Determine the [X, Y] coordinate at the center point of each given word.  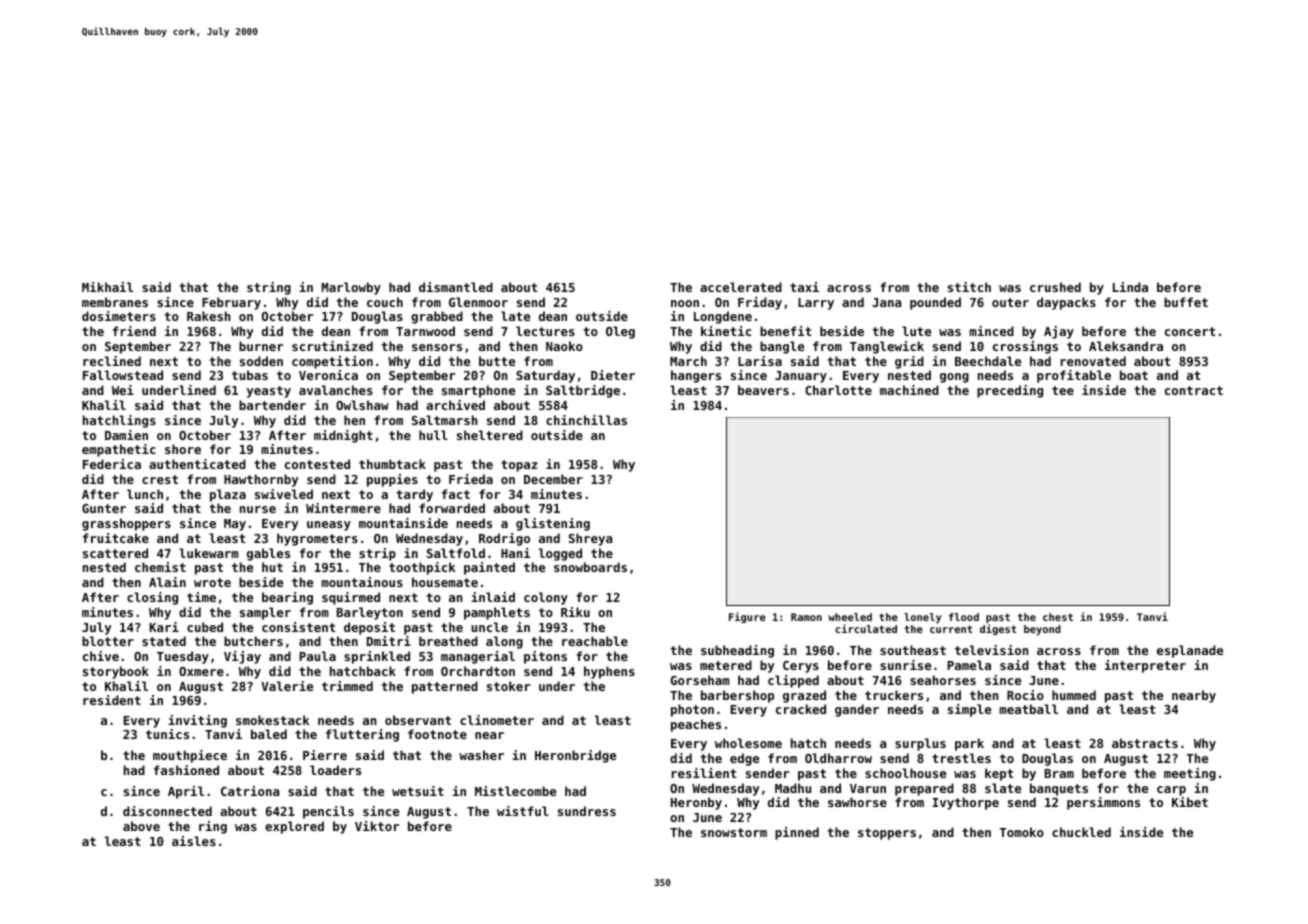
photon [692, 710]
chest [1058, 617]
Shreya [590, 539]
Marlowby [351, 288]
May [235, 525]
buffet [1186, 302]
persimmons [1103, 803]
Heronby [696, 803]
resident [112, 700]
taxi [804, 287]
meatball [1028, 709]
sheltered [490, 435]
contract [1194, 390]
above [141, 826]
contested [317, 464]
